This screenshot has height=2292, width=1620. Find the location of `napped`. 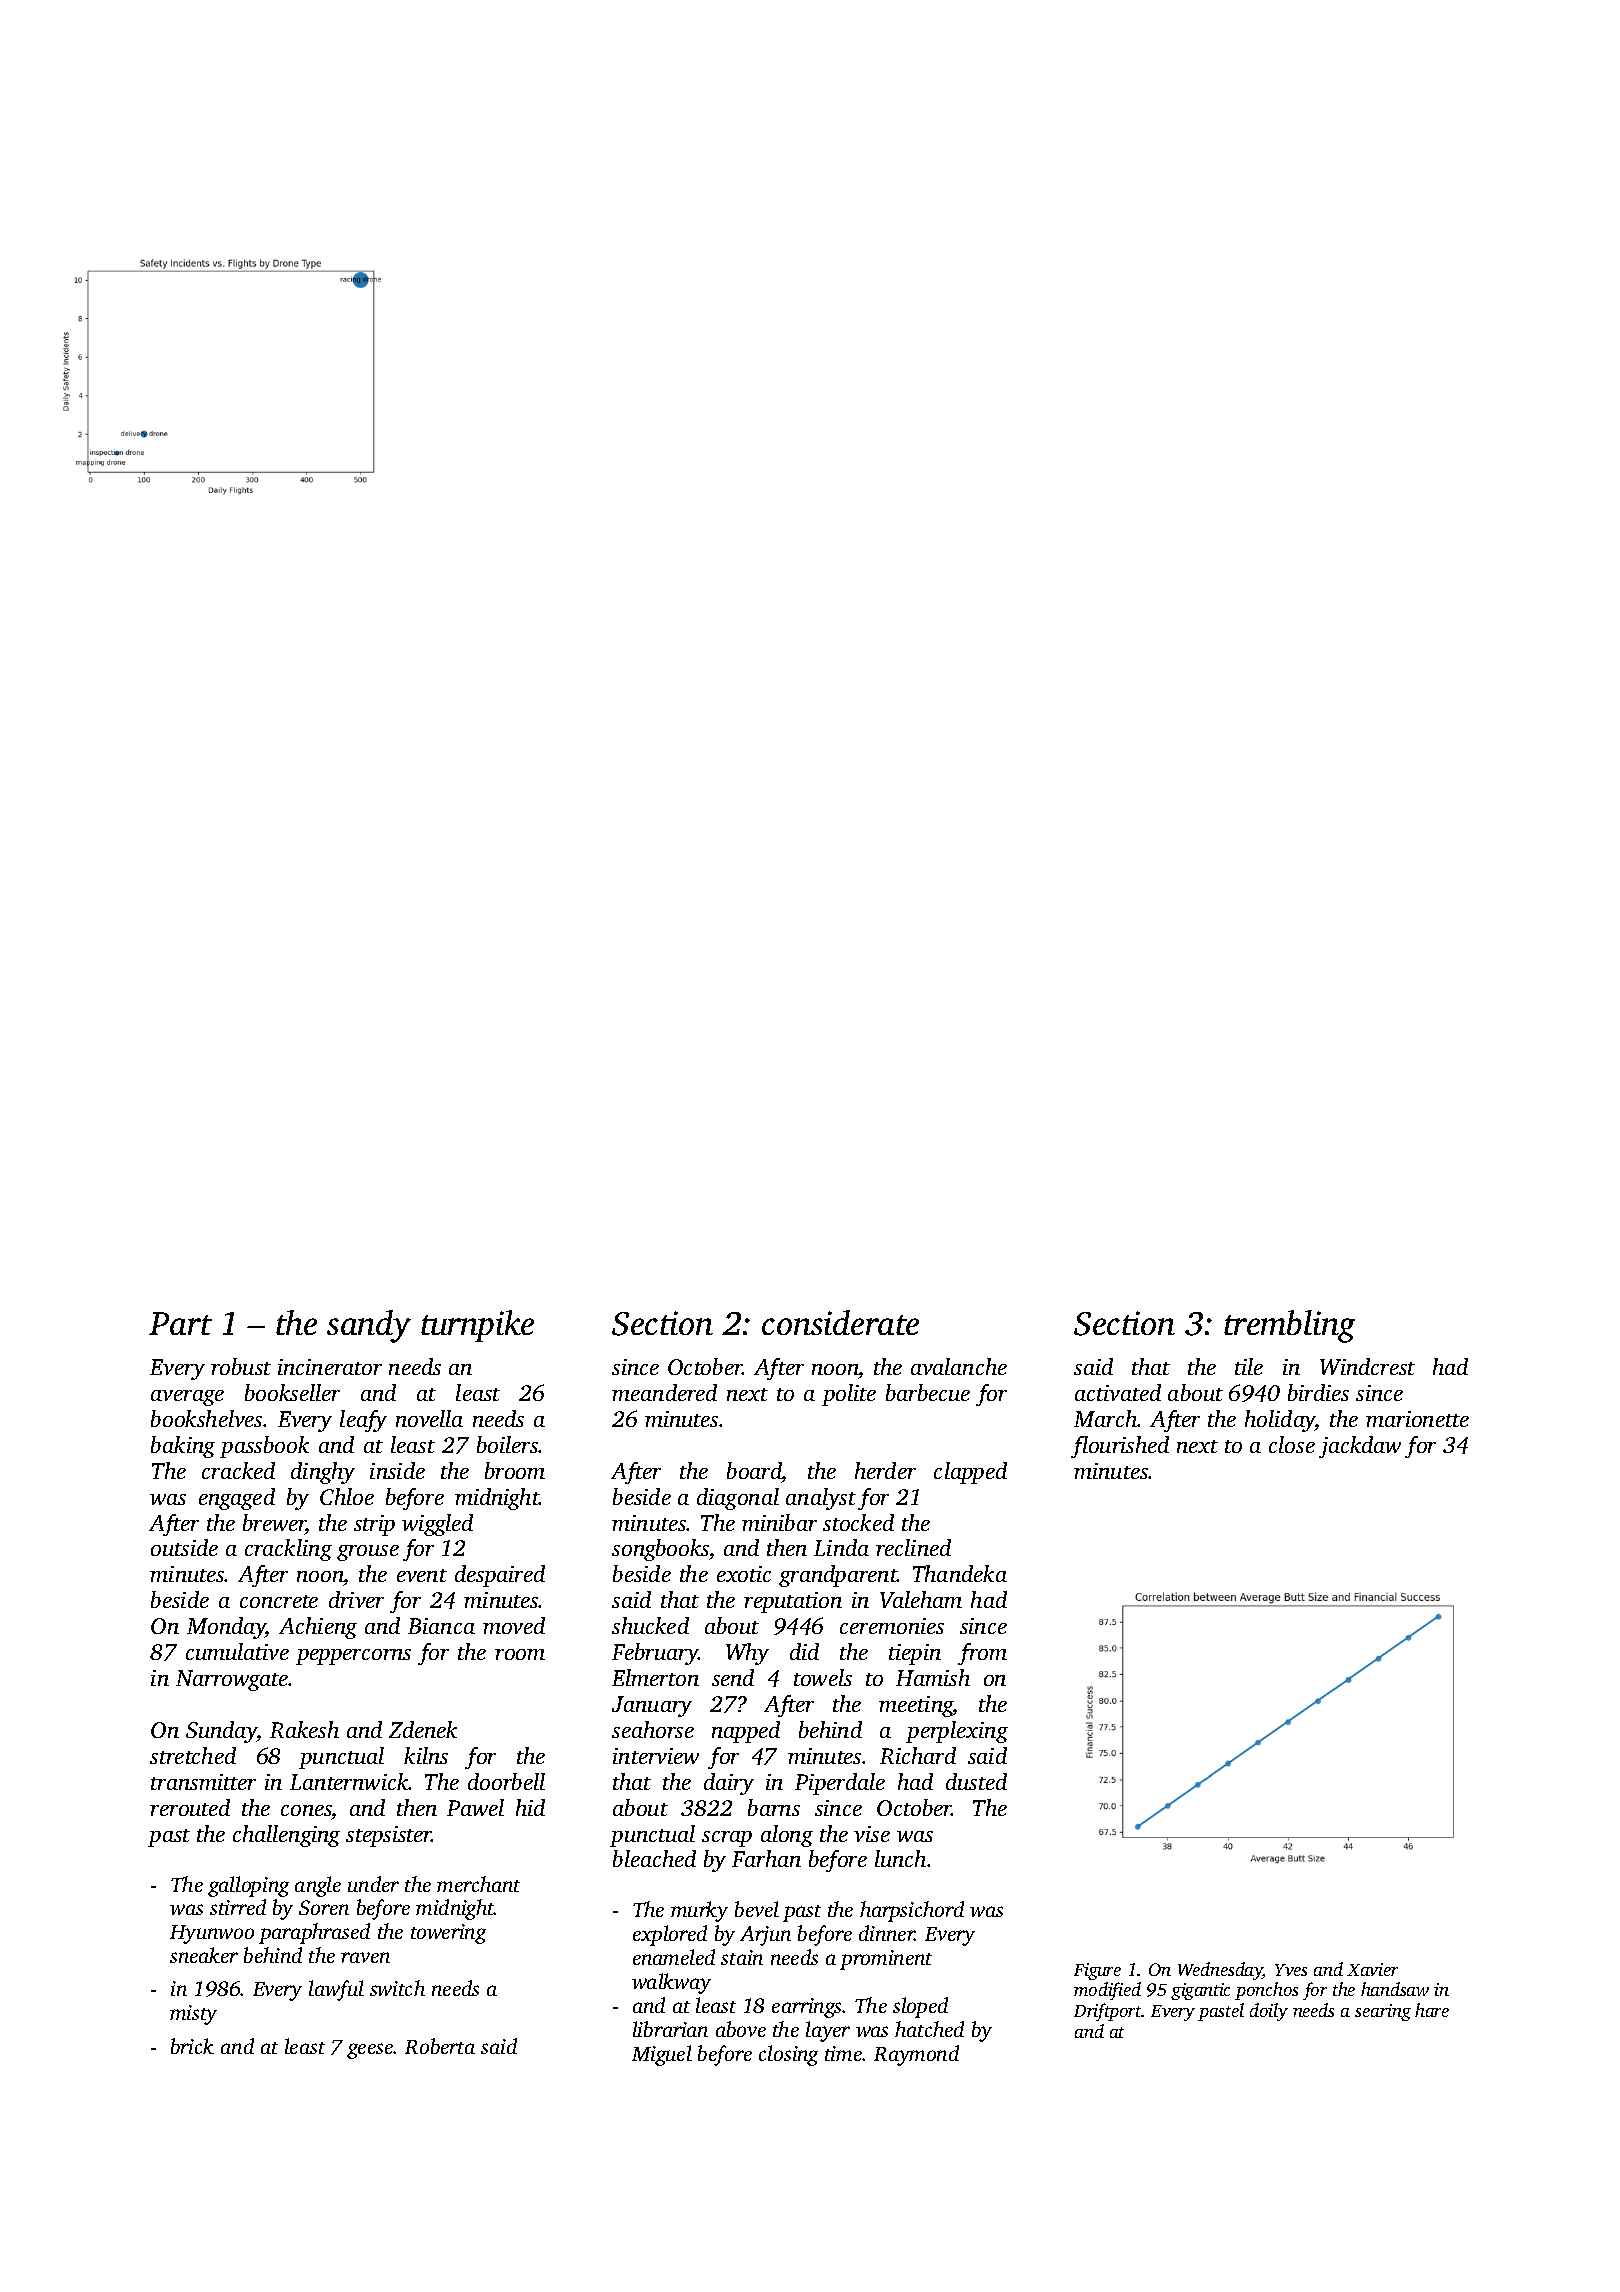

napped is located at coordinates (746, 1732).
